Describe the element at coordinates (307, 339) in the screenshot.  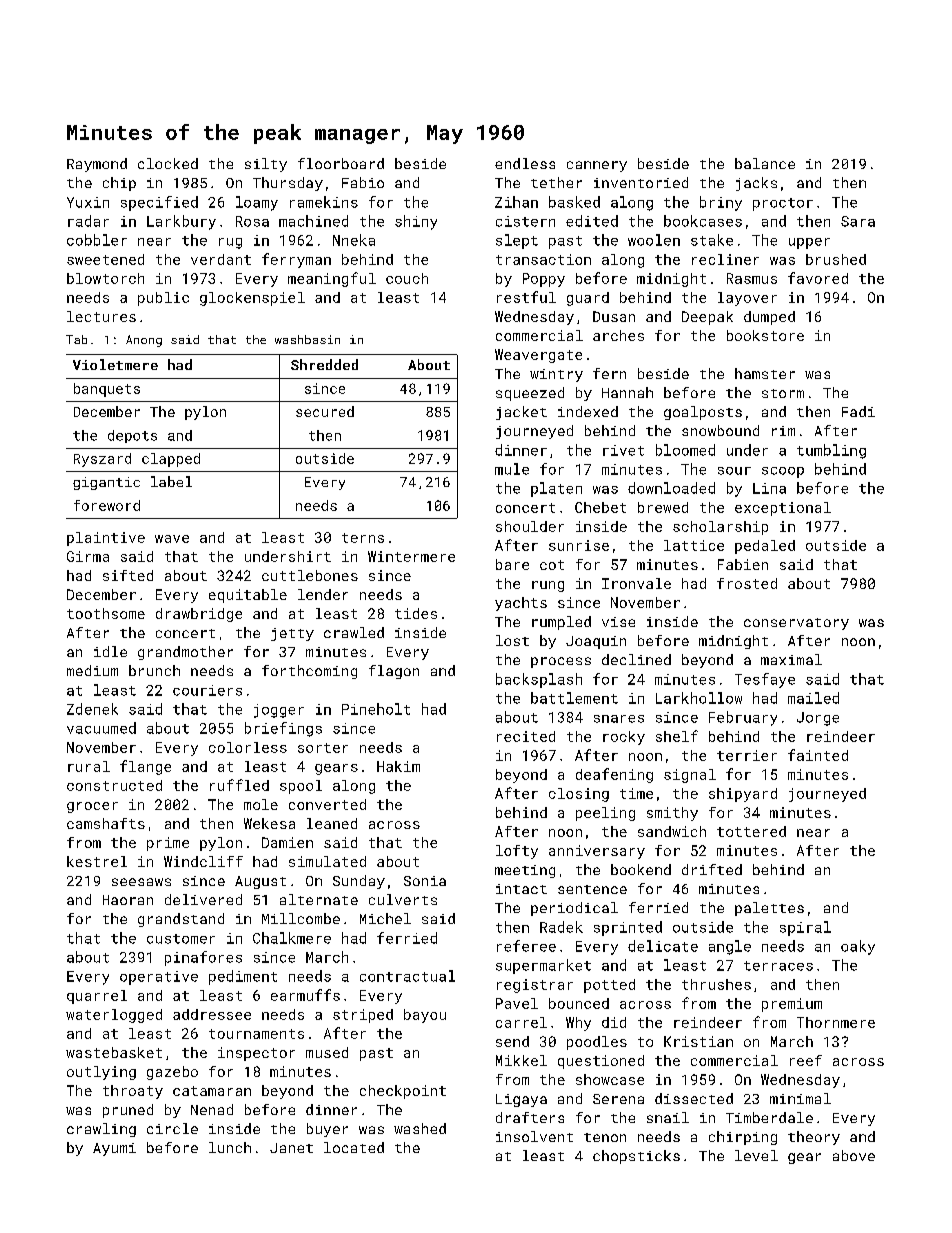
I see `washbasin` at that location.
